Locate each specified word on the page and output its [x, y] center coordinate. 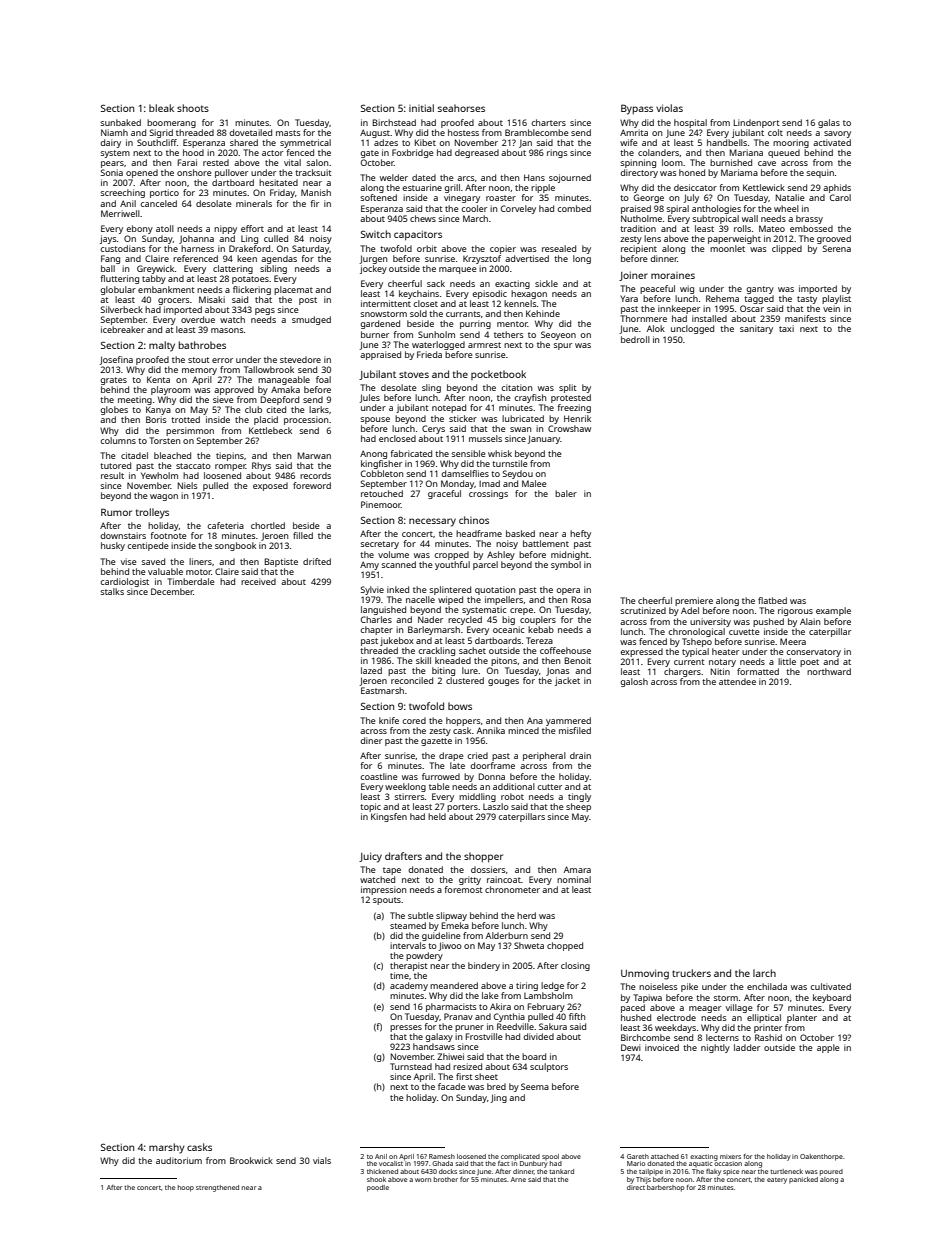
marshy [167, 1148]
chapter [376, 630]
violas [669, 108]
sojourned [570, 178]
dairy [110, 143]
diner [371, 740]
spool [550, 1157]
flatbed [772, 600]
